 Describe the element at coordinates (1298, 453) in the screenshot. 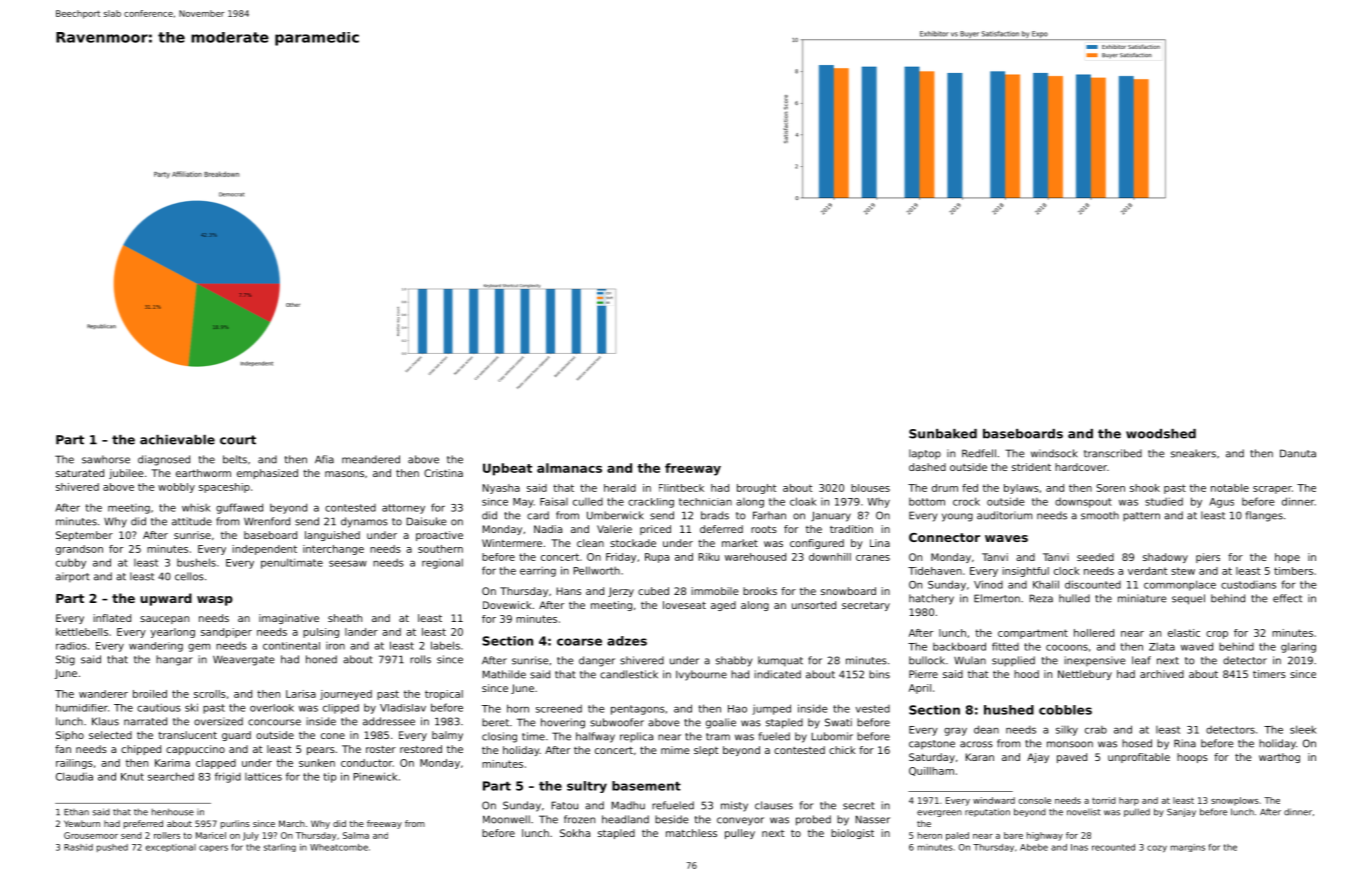

I see `Danuta` at that location.
